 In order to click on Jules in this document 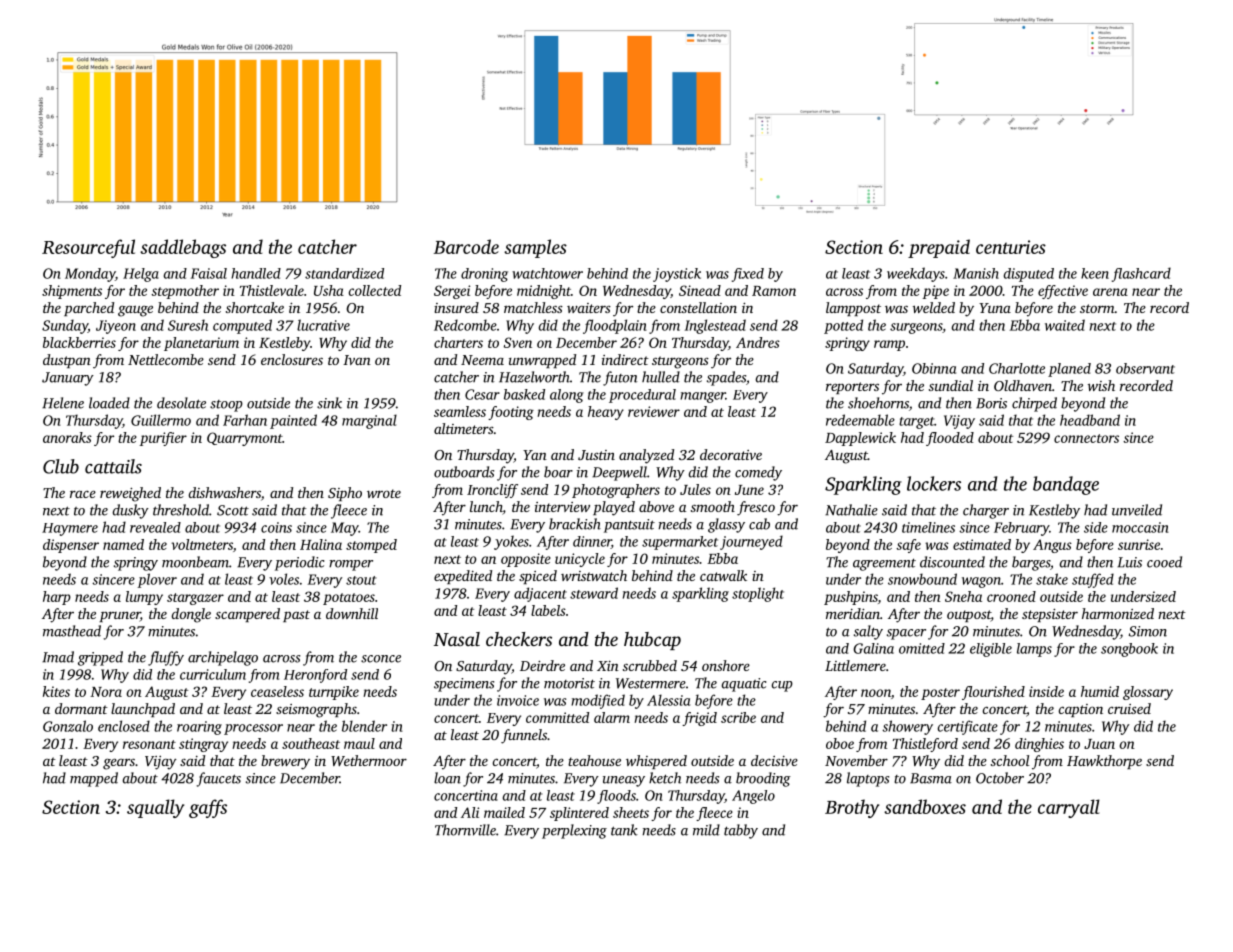, I will do `click(695, 489)`.
